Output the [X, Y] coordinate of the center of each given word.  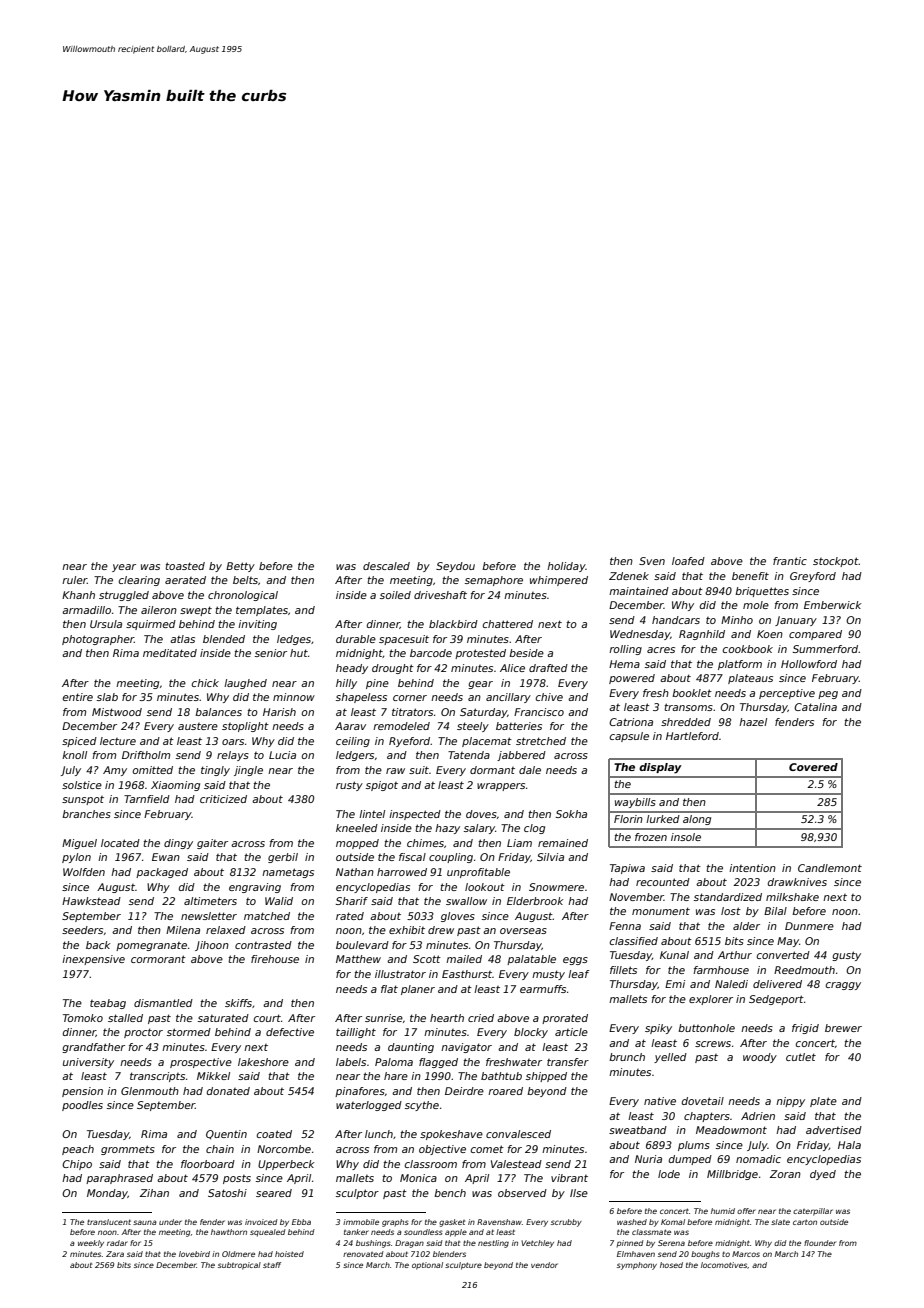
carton [805, 1222]
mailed [464, 959]
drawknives [797, 882]
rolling [625, 650]
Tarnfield [147, 799]
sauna [145, 1222]
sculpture [463, 1266]
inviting [257, 625]
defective [290, 1032]
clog [534, 829]
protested [480, 654]
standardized [728, 897]
